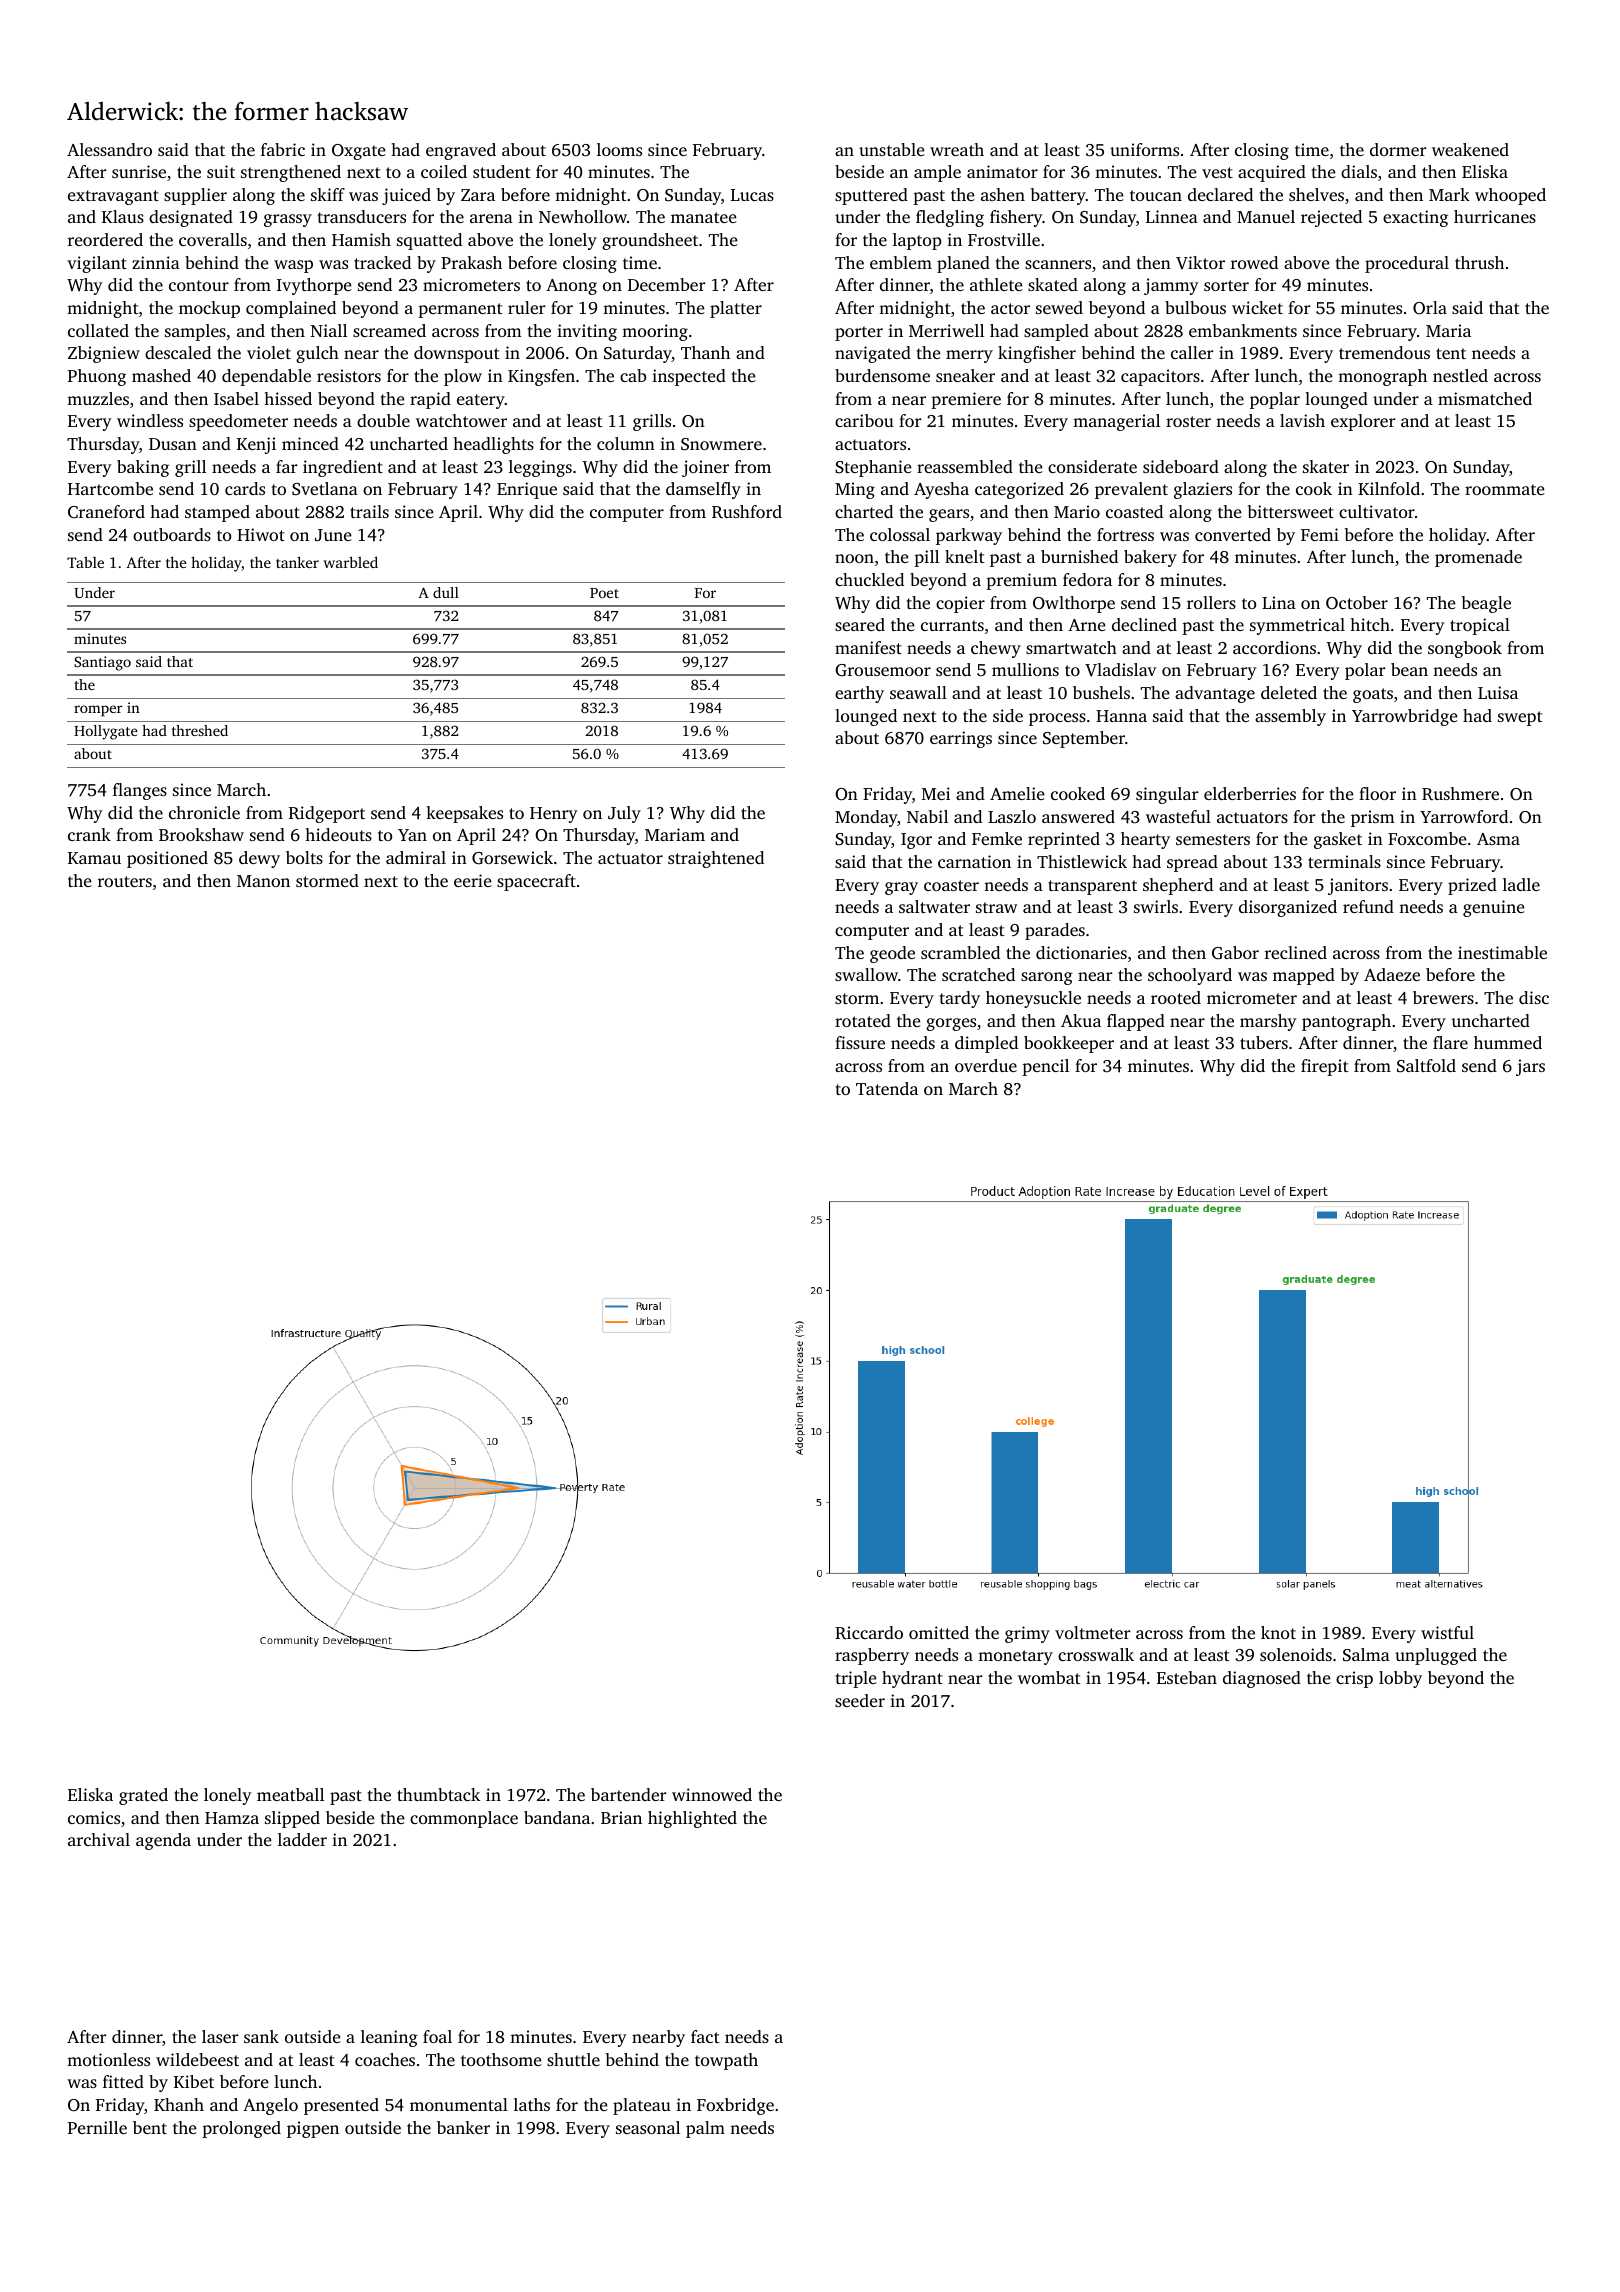  Describe the element at coordinates (406, 196) in the screenshot. I see `juiced` at that location.
